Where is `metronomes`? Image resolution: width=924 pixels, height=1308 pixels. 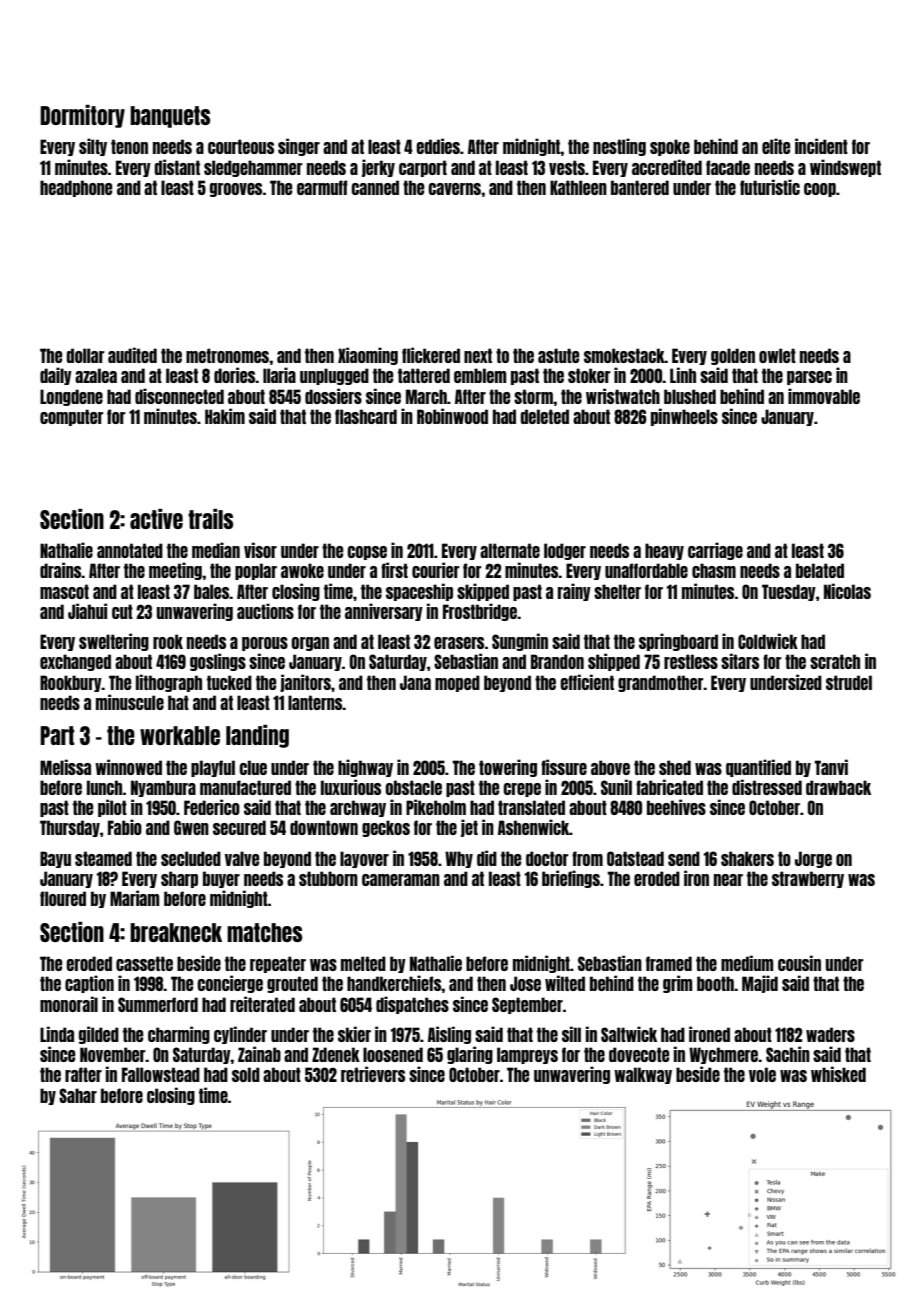
metronomes is located at coordinates (227, 355).
